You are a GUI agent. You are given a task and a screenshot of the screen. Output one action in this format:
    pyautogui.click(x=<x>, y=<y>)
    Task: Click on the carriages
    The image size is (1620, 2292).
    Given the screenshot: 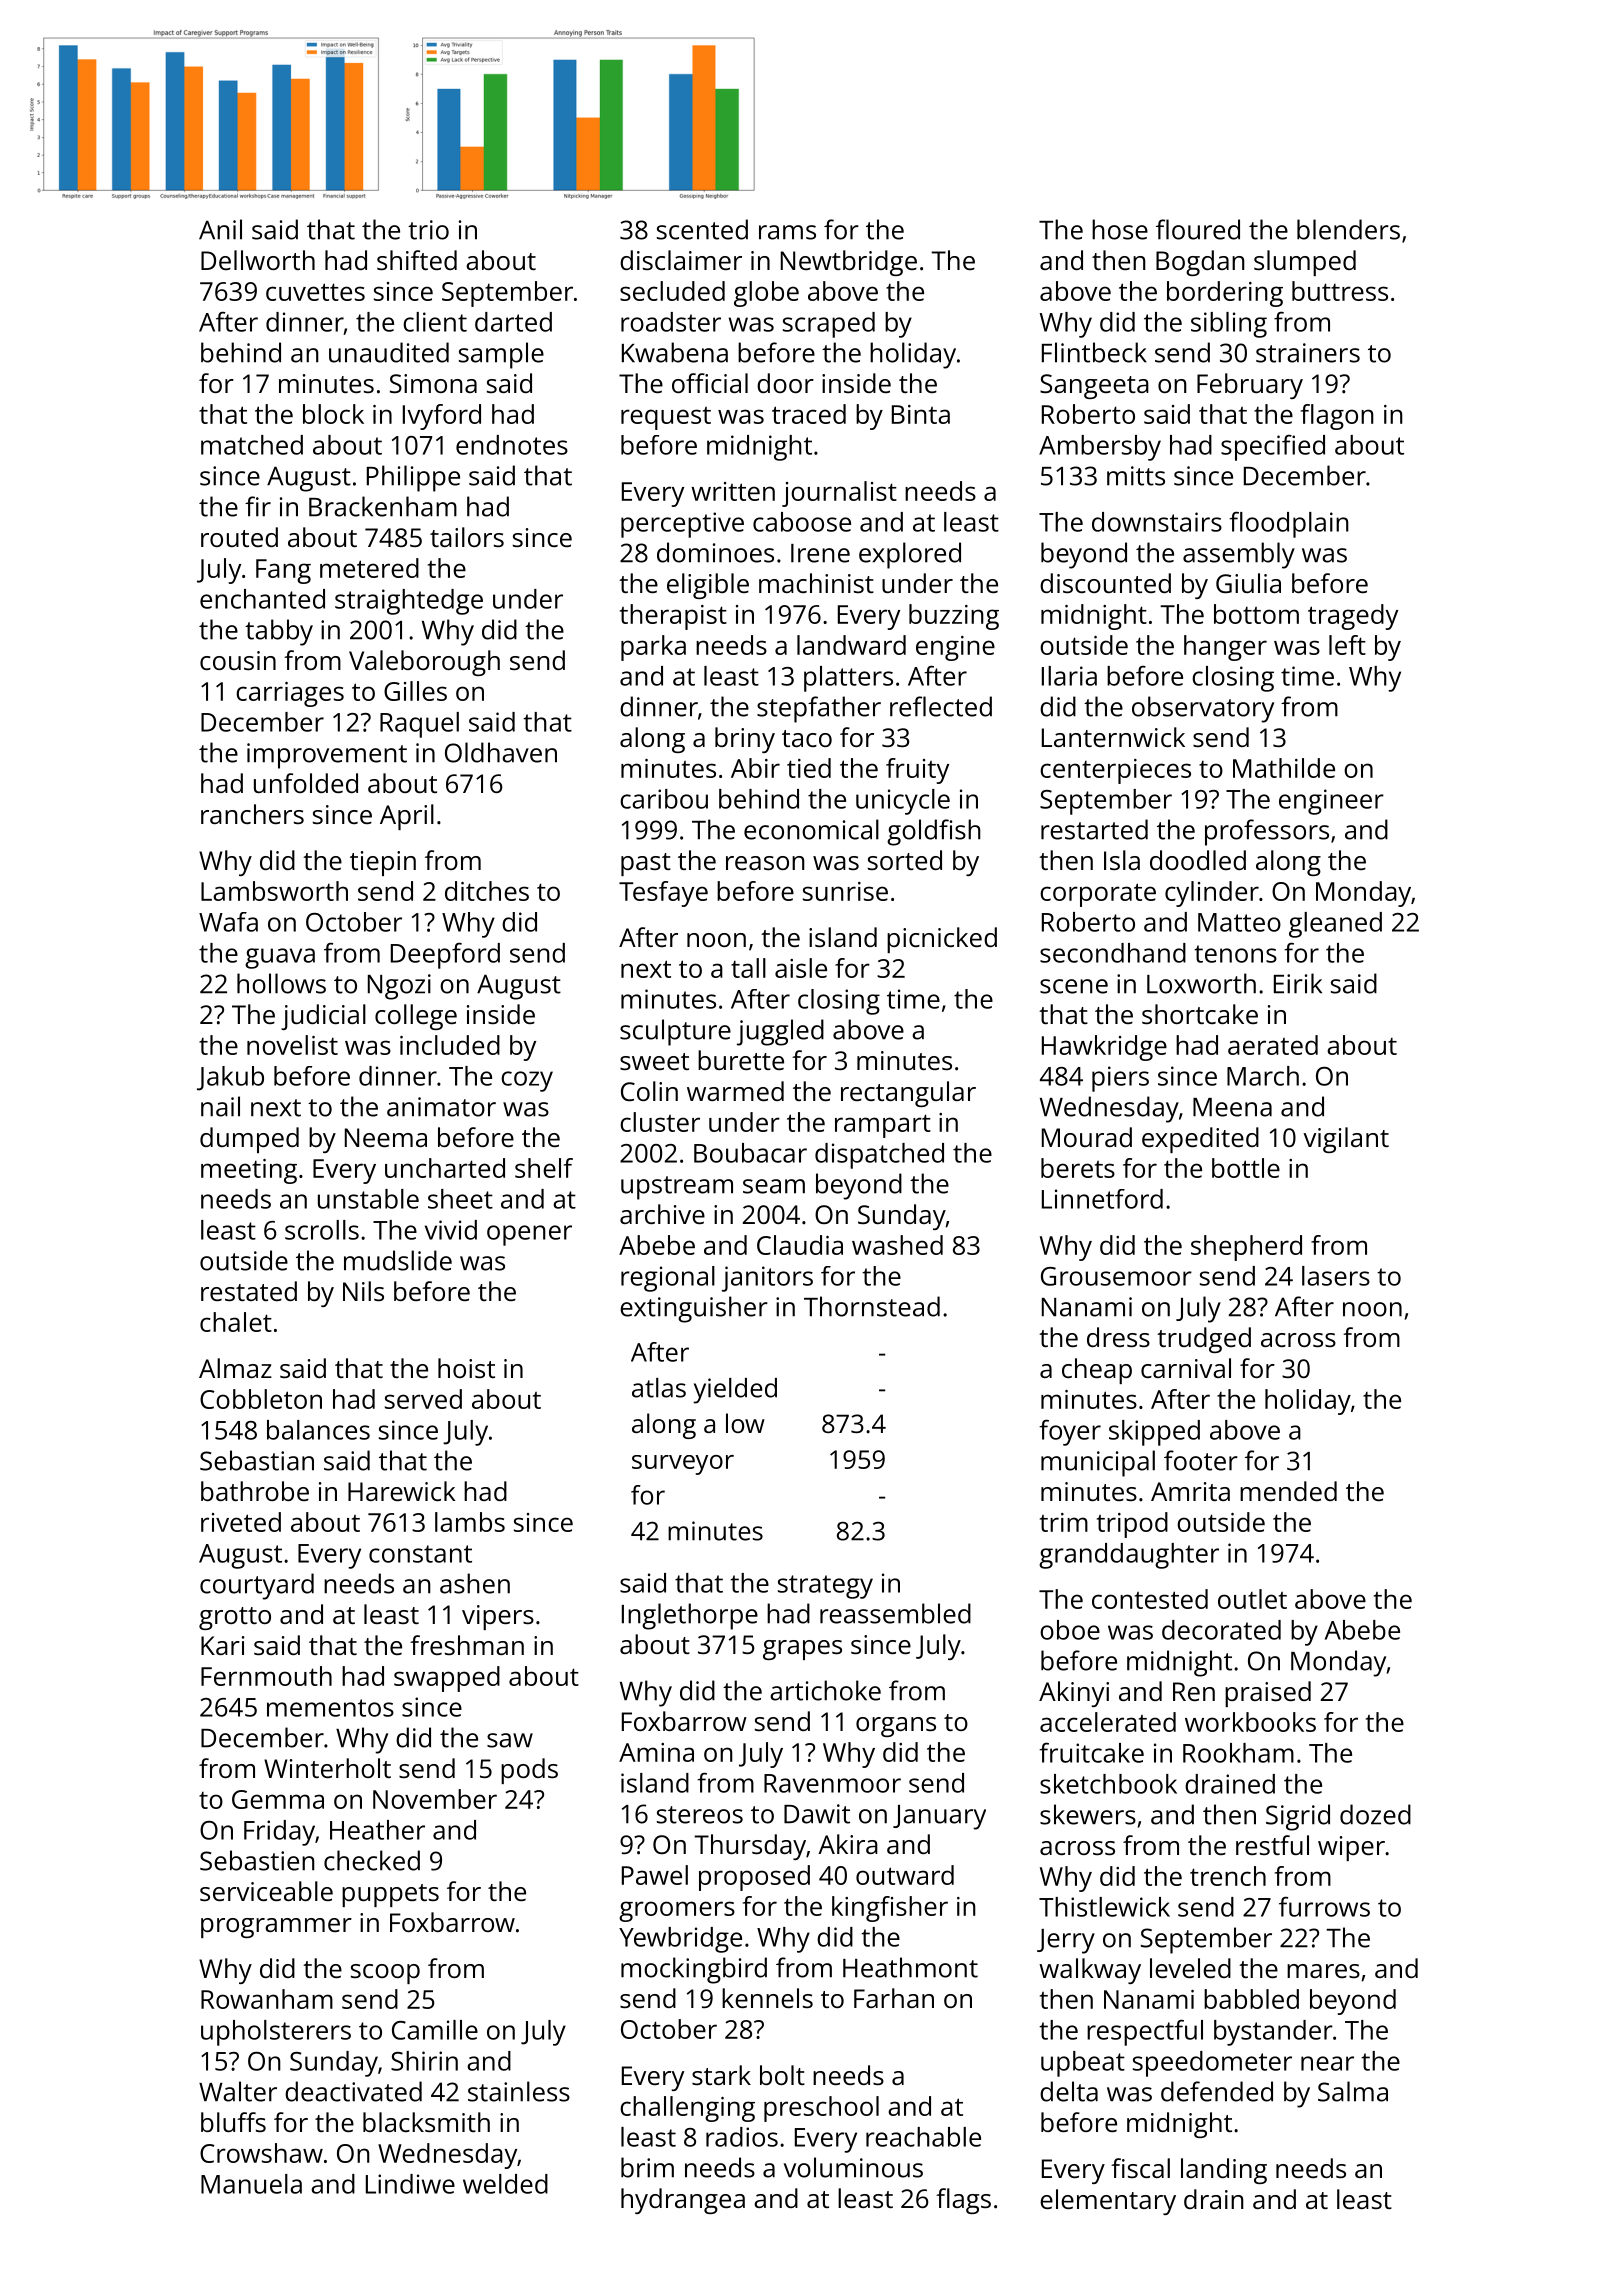 What is the action you would take?
    pyautogui.click(x=290, y=694)
